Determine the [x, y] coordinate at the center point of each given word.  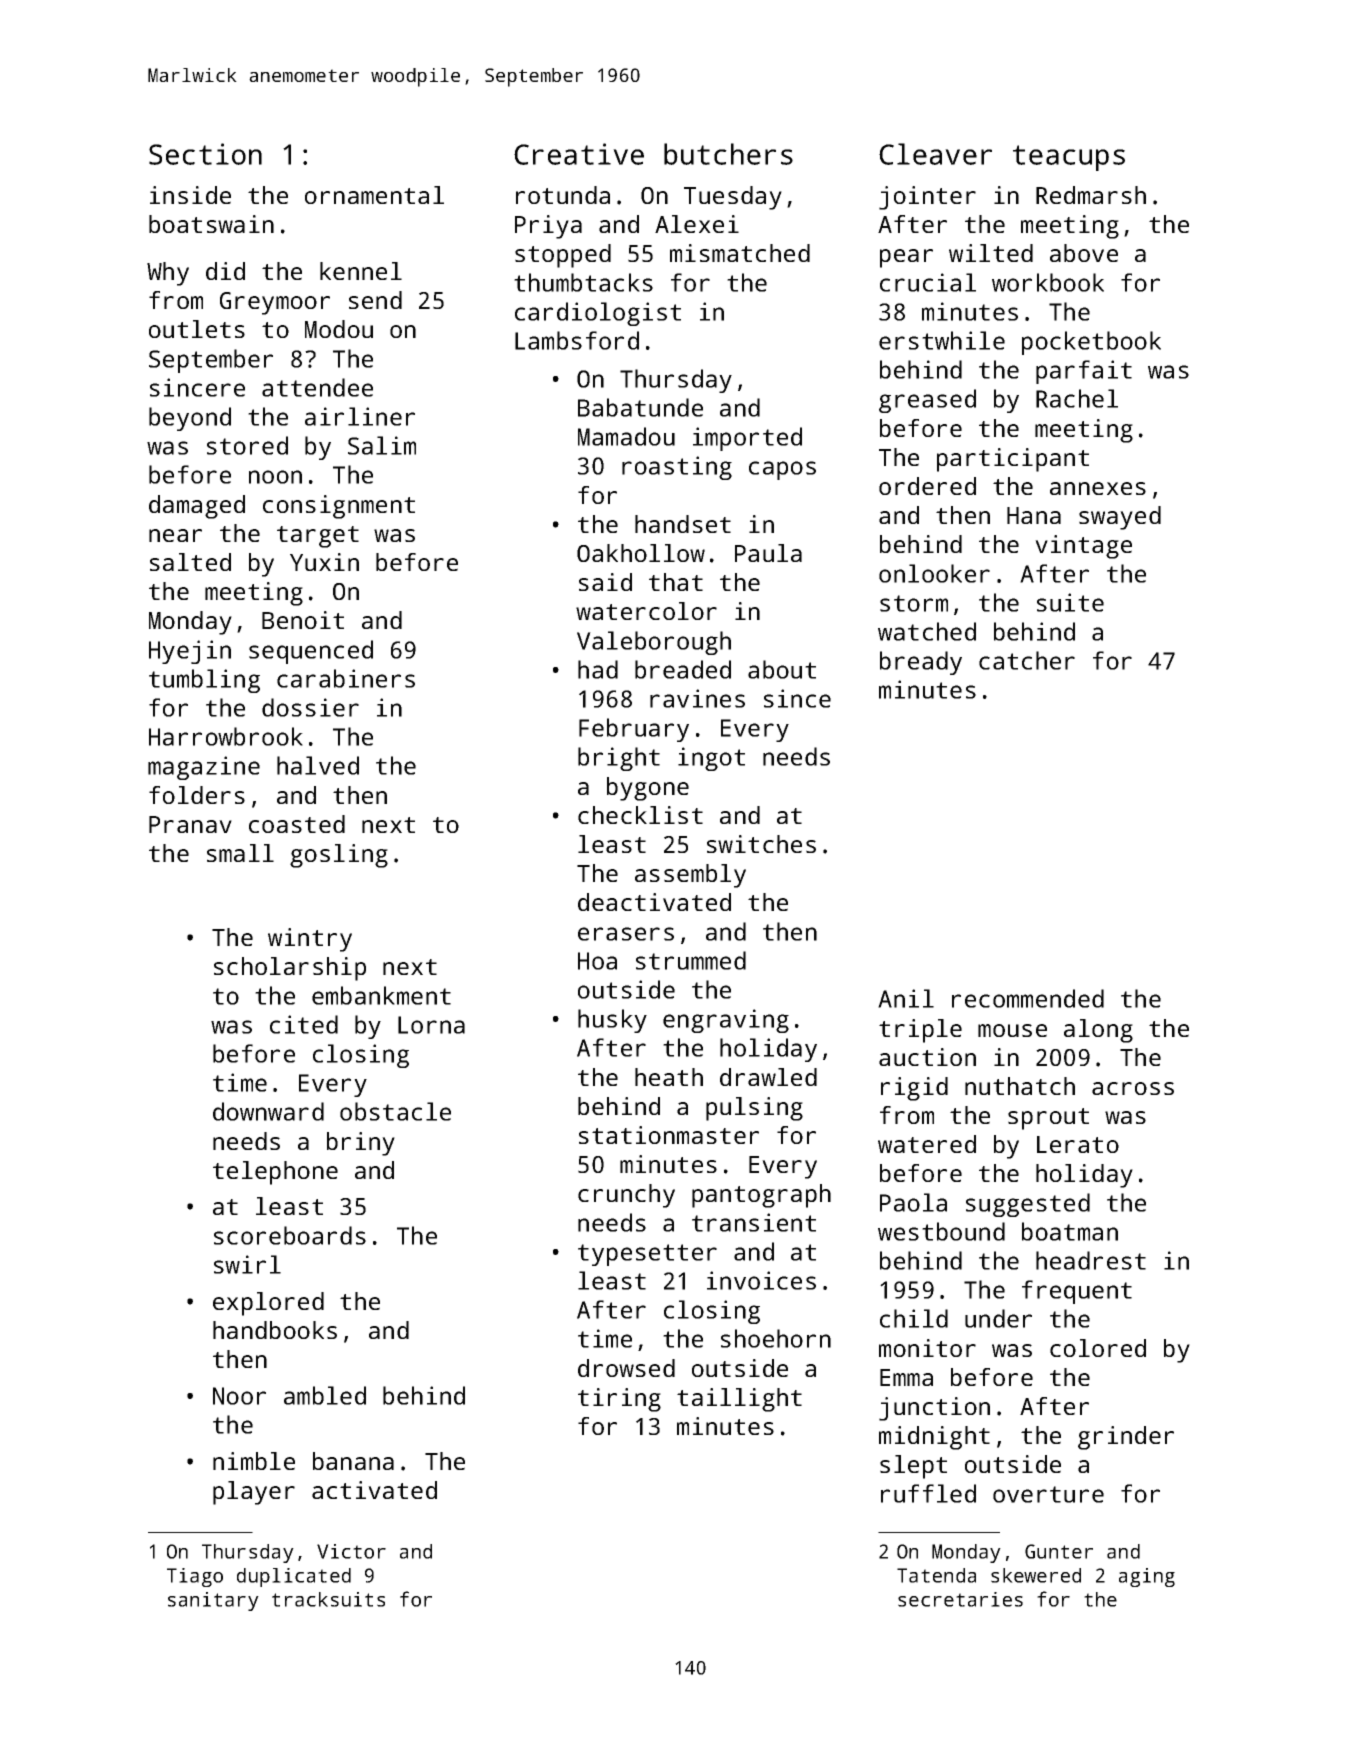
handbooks [275, 1330]
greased [927, 401]
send [375, 300]
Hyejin [190, 652]
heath [669, 1077]
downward [268, 1111]
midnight [934, 1438]
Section [205, 154]
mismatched [740, 253]
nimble [254, 1461]
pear [906, 258]
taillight [739, 1400]
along [1098, 1031]
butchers [728, 154]
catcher [1027, 660]
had [598, 669]
